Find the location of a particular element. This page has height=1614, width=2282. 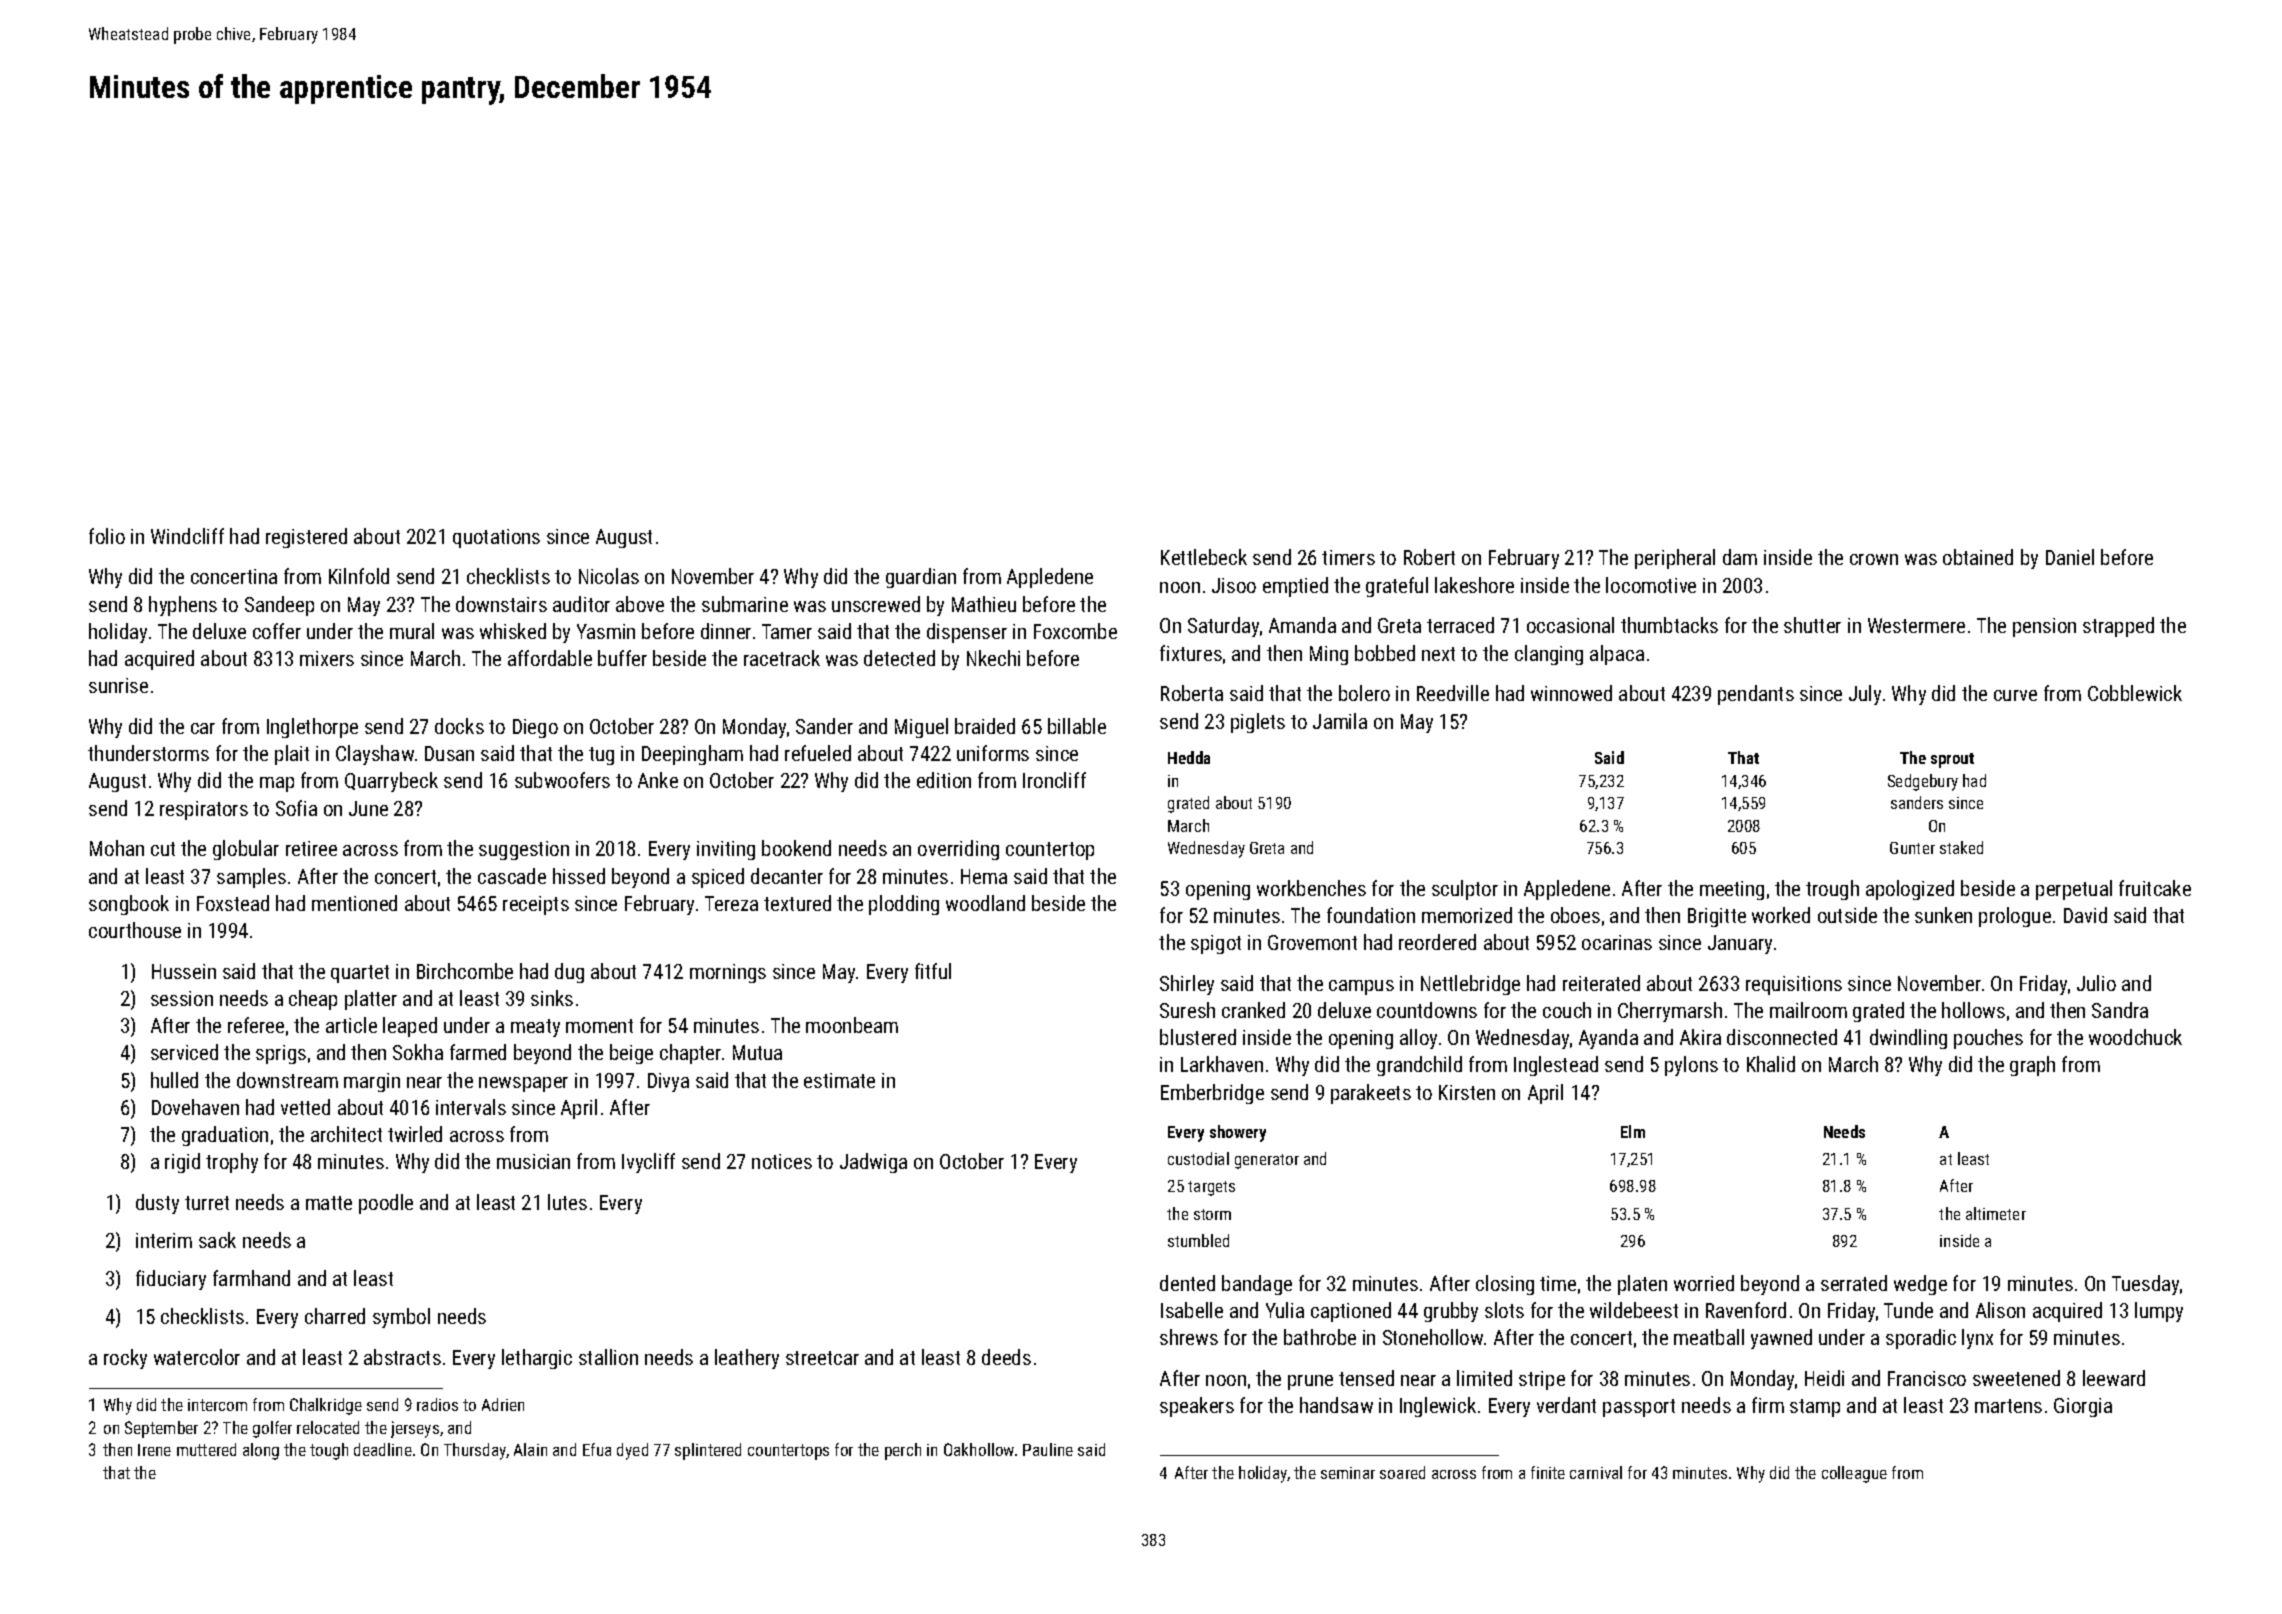

Irene is located at coordinates (154, 1450).
